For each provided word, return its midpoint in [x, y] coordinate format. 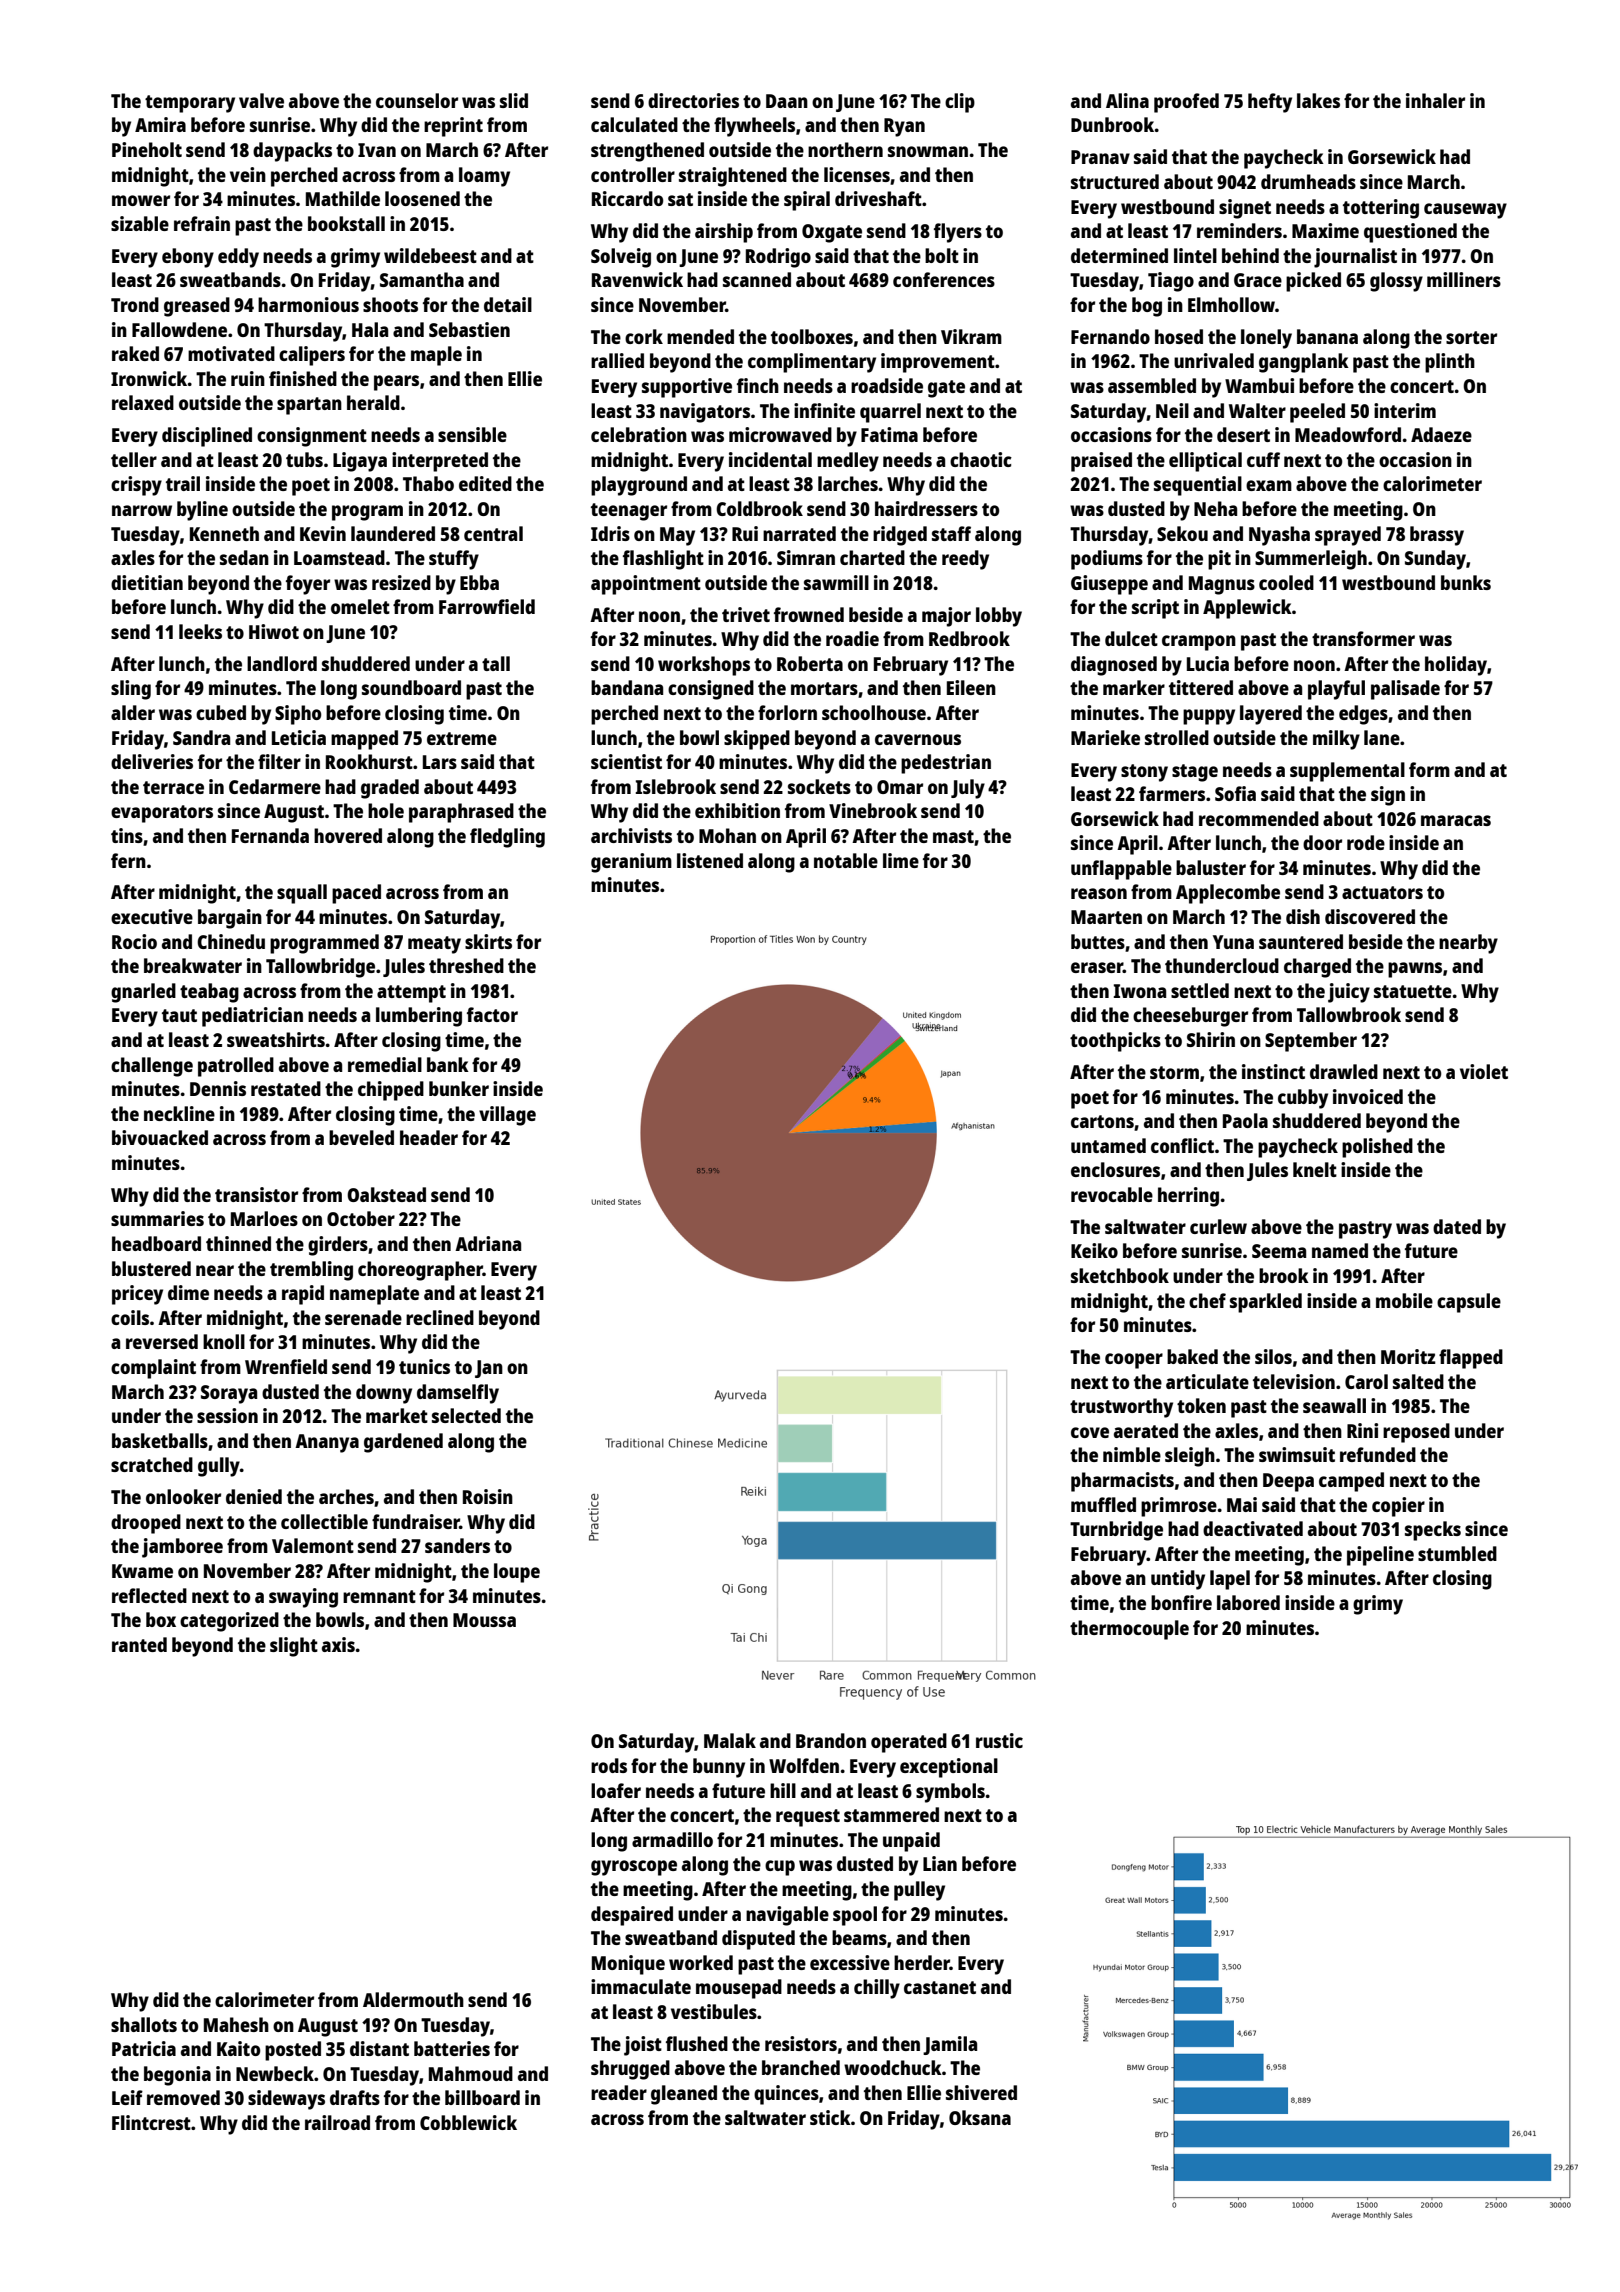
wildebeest [430, 255]
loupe [517, 1573]
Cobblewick [468, 2122]
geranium [631, 863]
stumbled [1457, 1553]
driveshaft [878, 198]
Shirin [1211, 1039]
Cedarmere [275, 786]
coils [130, 1317]
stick [830, 2117]
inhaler [1435, 100]
